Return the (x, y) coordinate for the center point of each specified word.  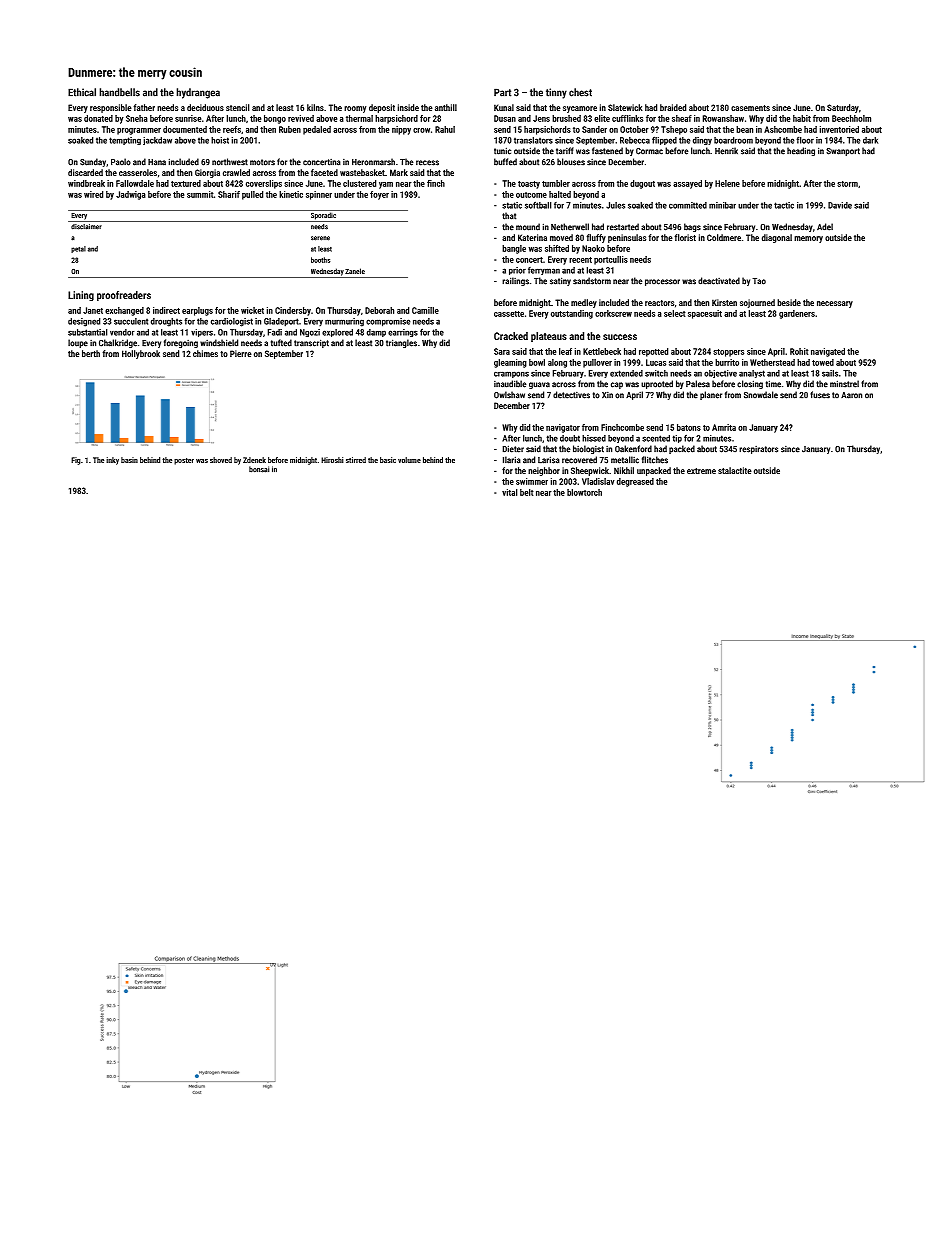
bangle (514, 249)
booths (320, 260)
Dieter (513, 449)
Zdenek (254, 460)
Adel (825, 227)
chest (580, 92)
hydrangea (198, 93)
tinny (556, 93)
